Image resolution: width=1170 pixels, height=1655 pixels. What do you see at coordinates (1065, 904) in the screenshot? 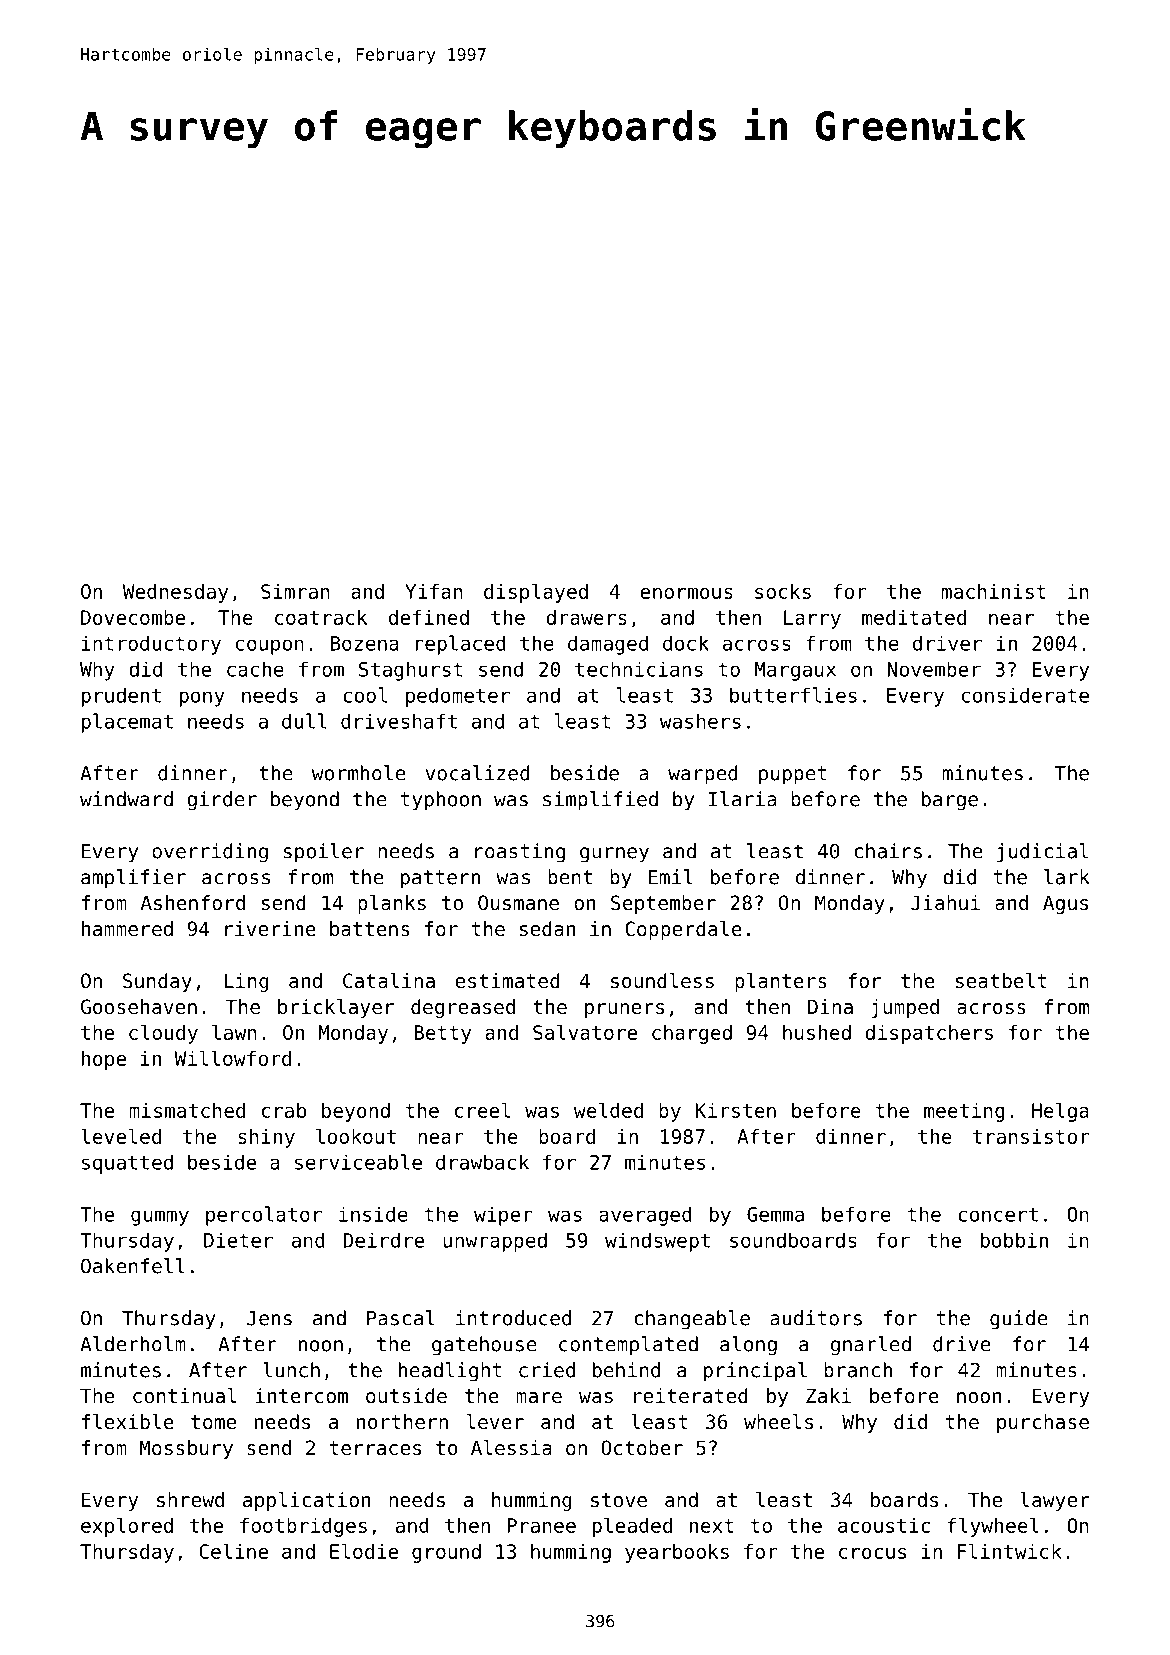
I see `Agus` at bounding box center [1065, 904].
